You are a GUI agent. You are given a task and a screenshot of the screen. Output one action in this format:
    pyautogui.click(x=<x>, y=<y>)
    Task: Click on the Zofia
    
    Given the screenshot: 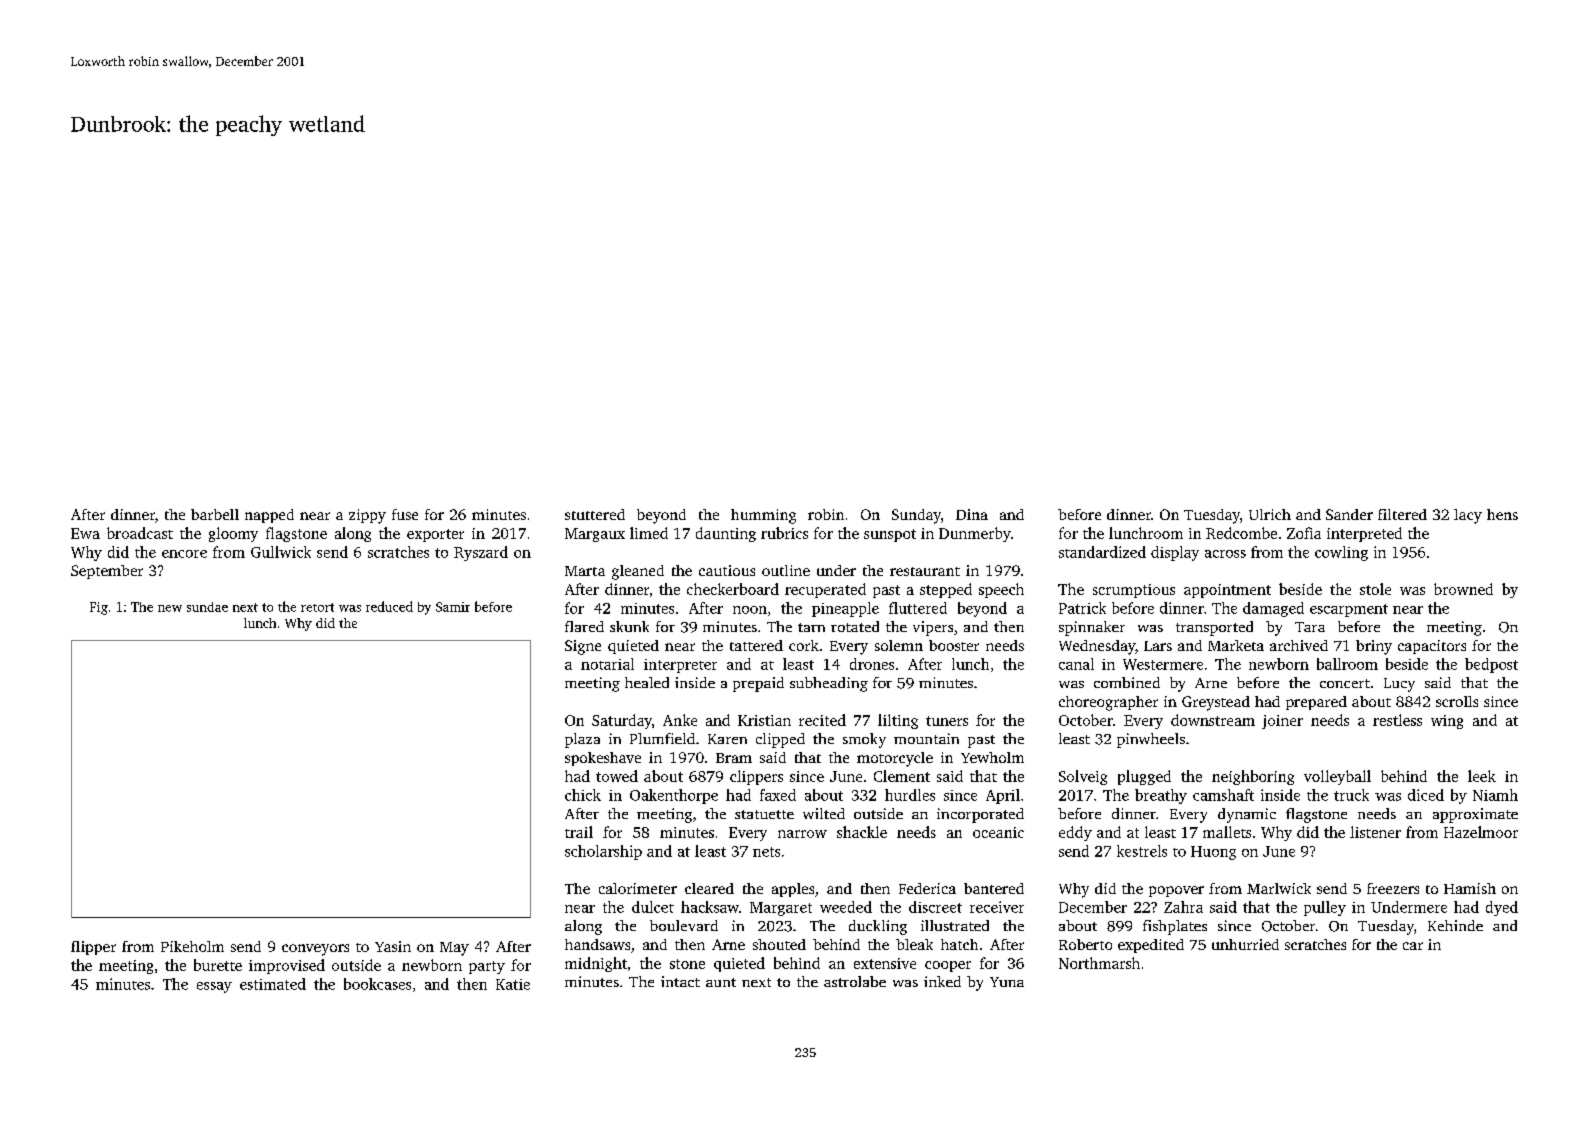 What is the action you would take?
    pyautogui.click(x=1304, y=533)
